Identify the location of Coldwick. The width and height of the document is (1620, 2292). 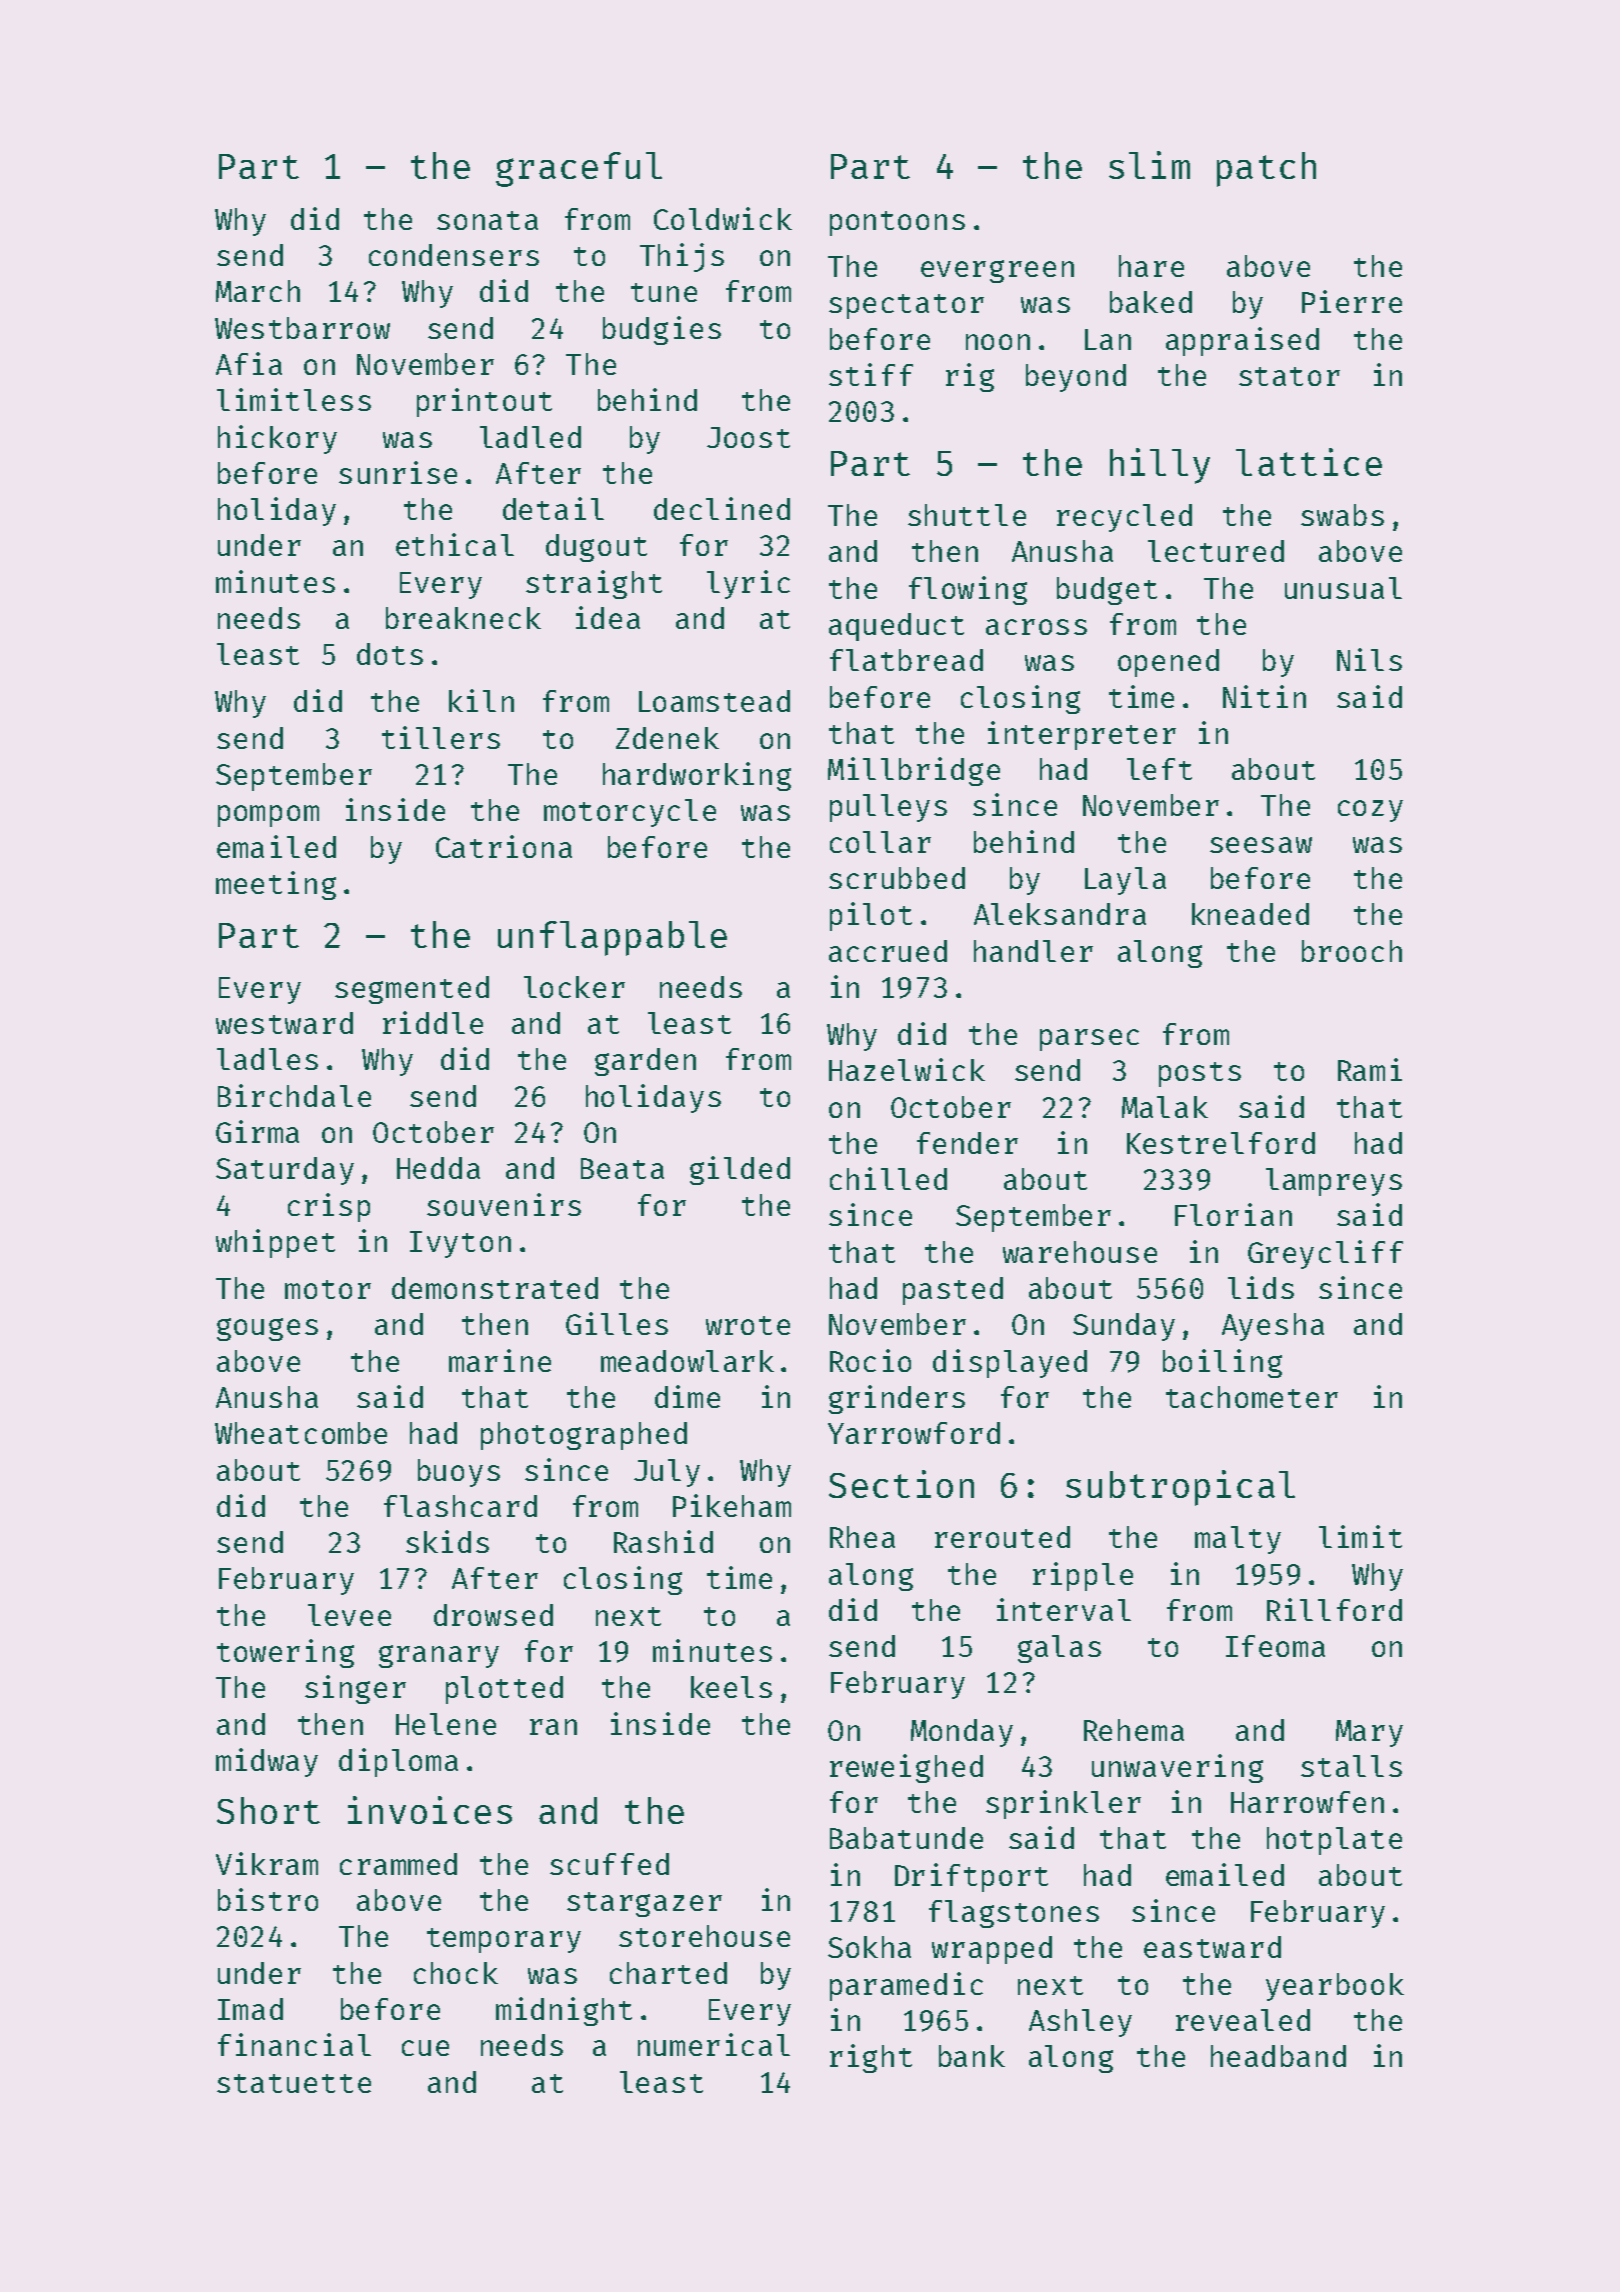
(723, 218).
